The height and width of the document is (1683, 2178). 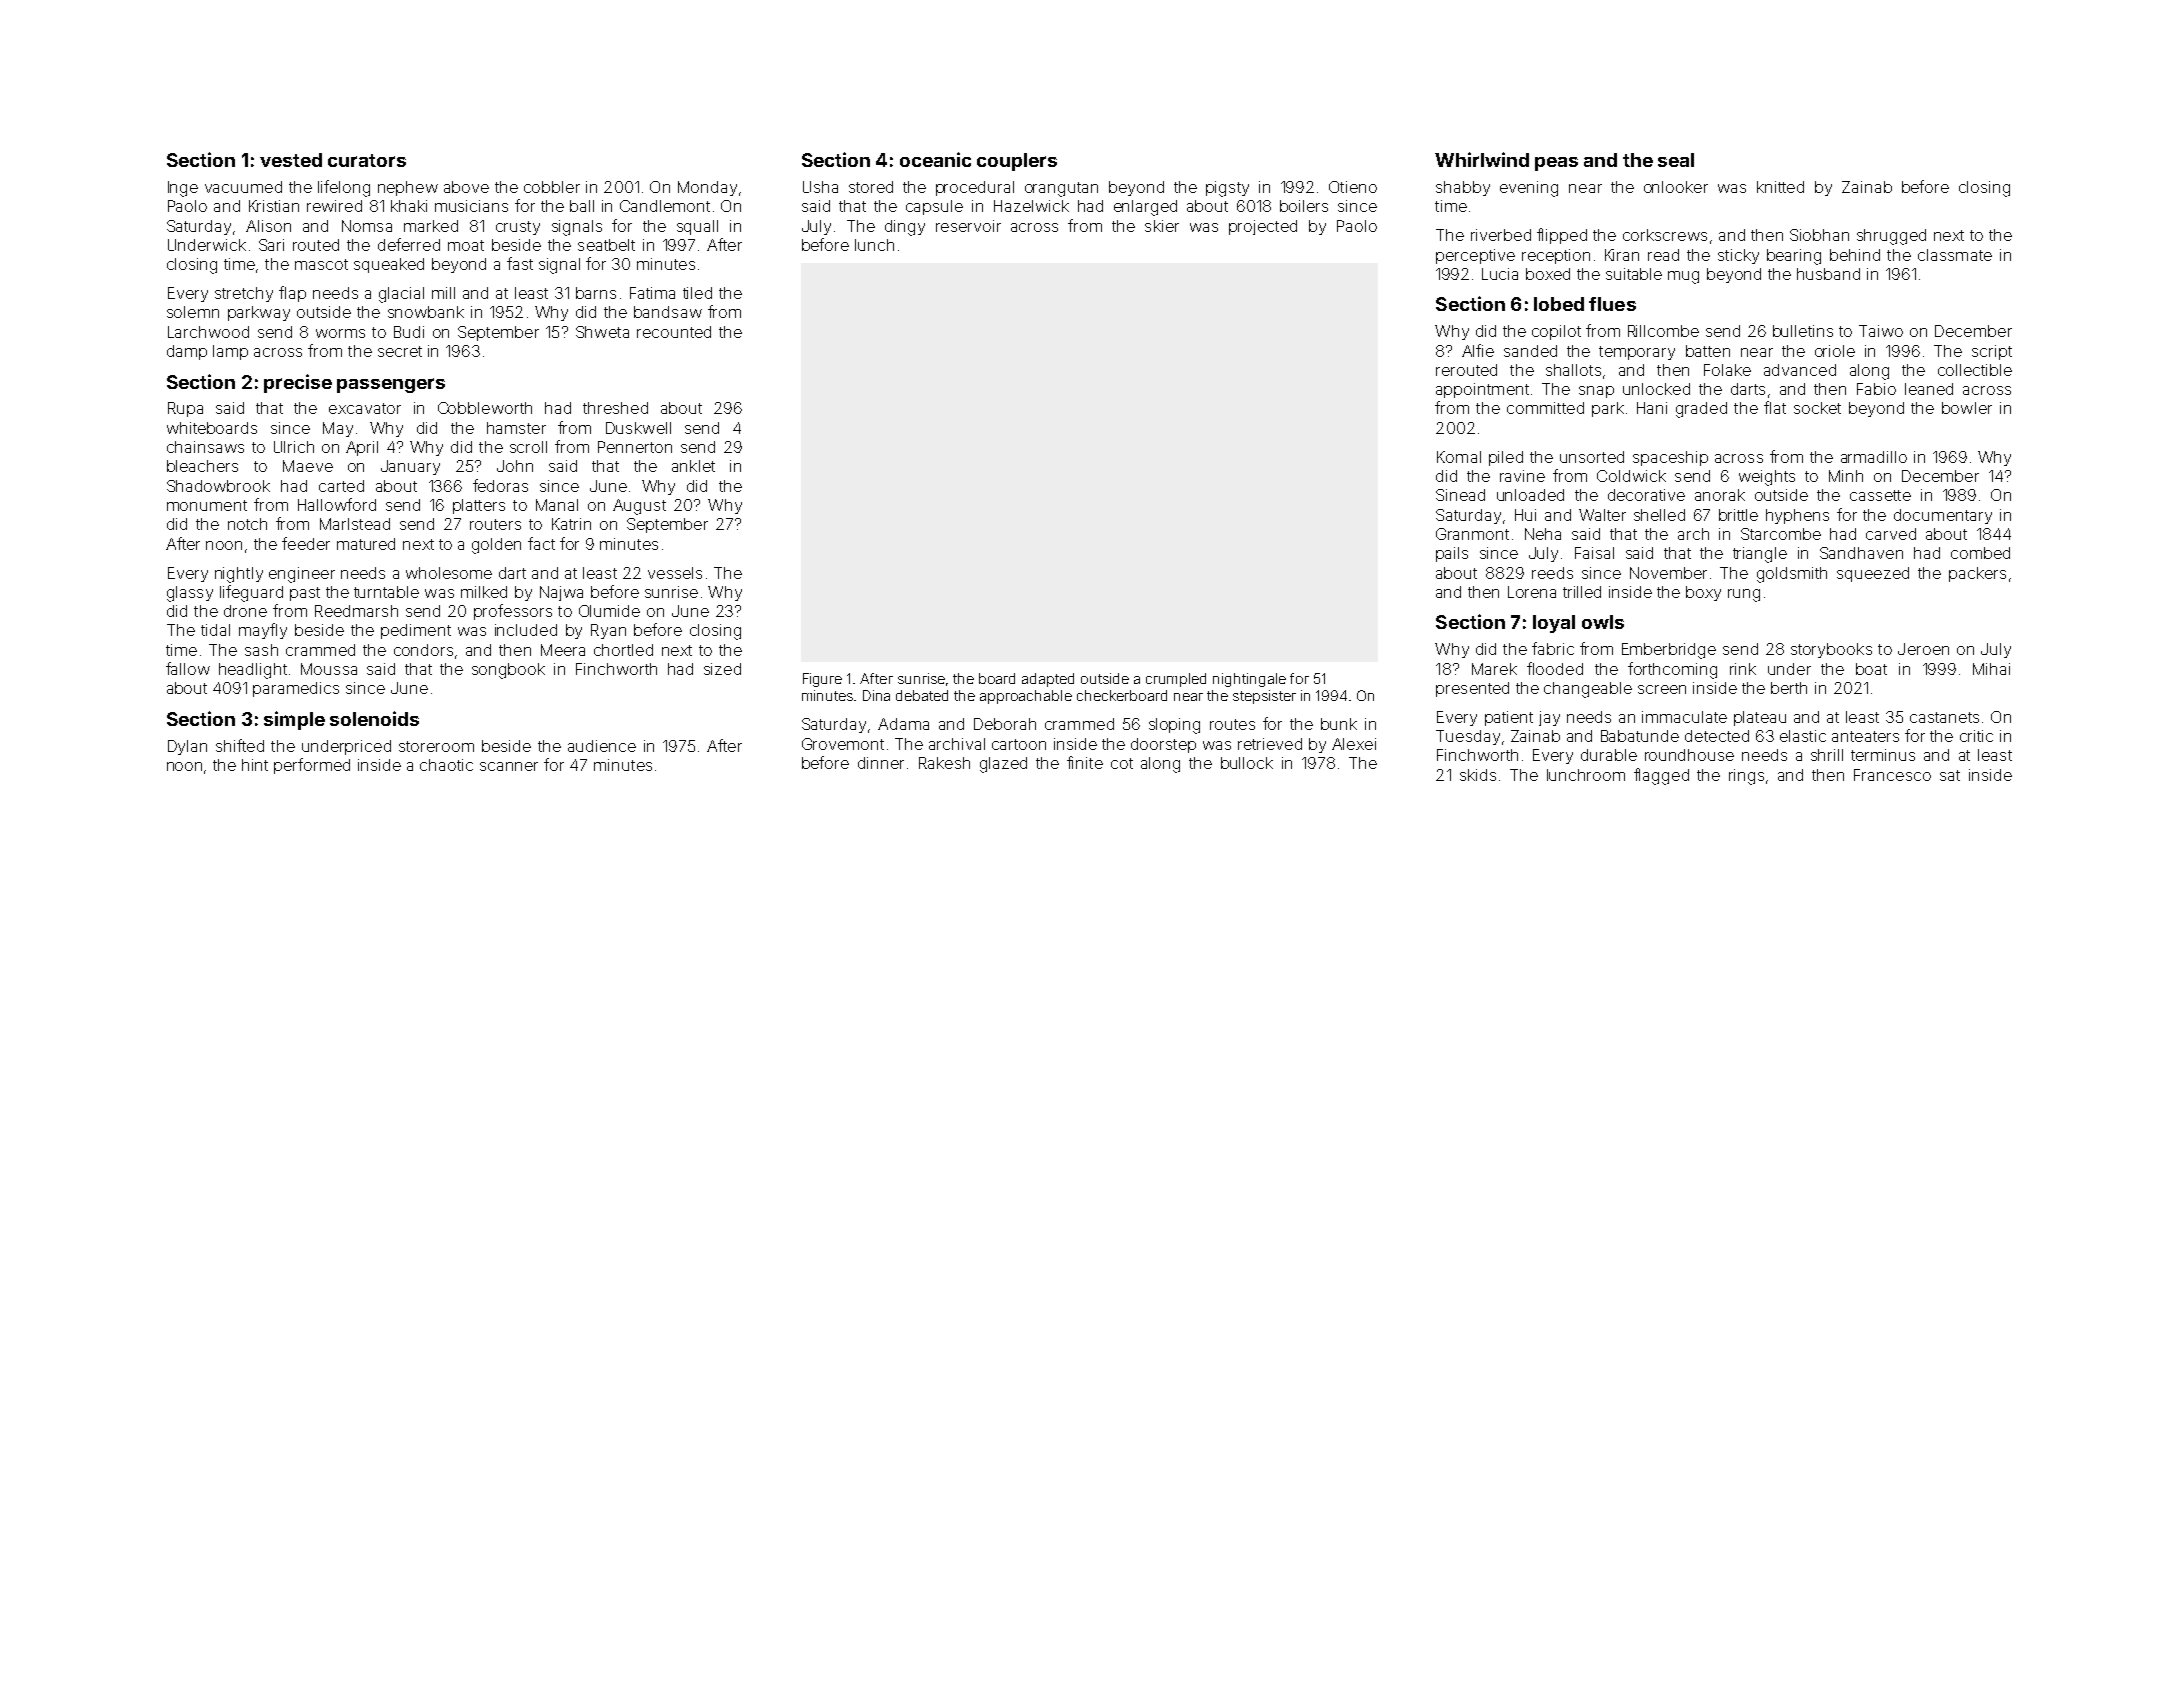 I want to click on Dylan, so click(x=187, y=747).
